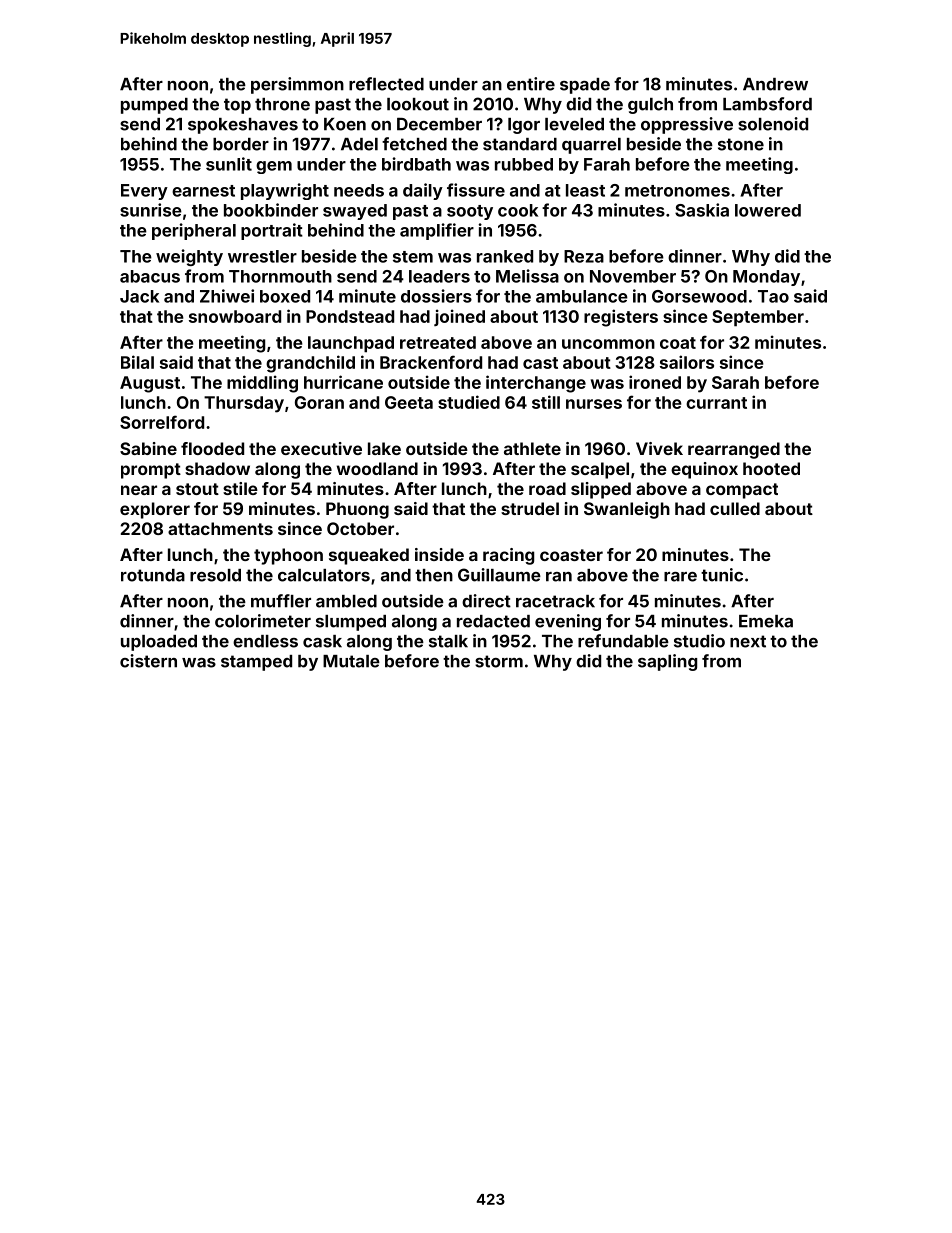  Describe the element at coordinates (768, 210) in the screenshot. I see `lowered` at that location.
